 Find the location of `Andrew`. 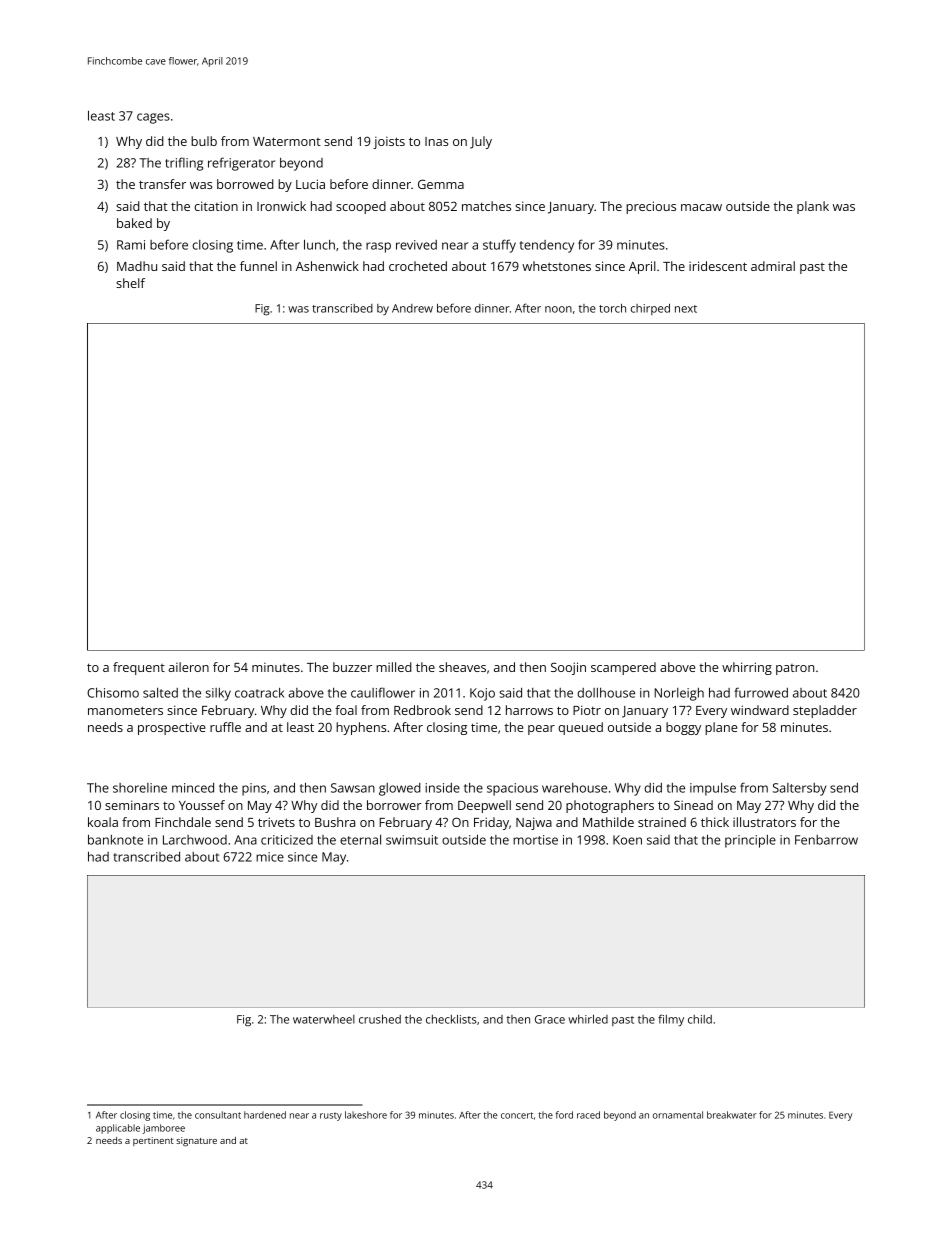

Andrew is located at coordinates (412, 308).
